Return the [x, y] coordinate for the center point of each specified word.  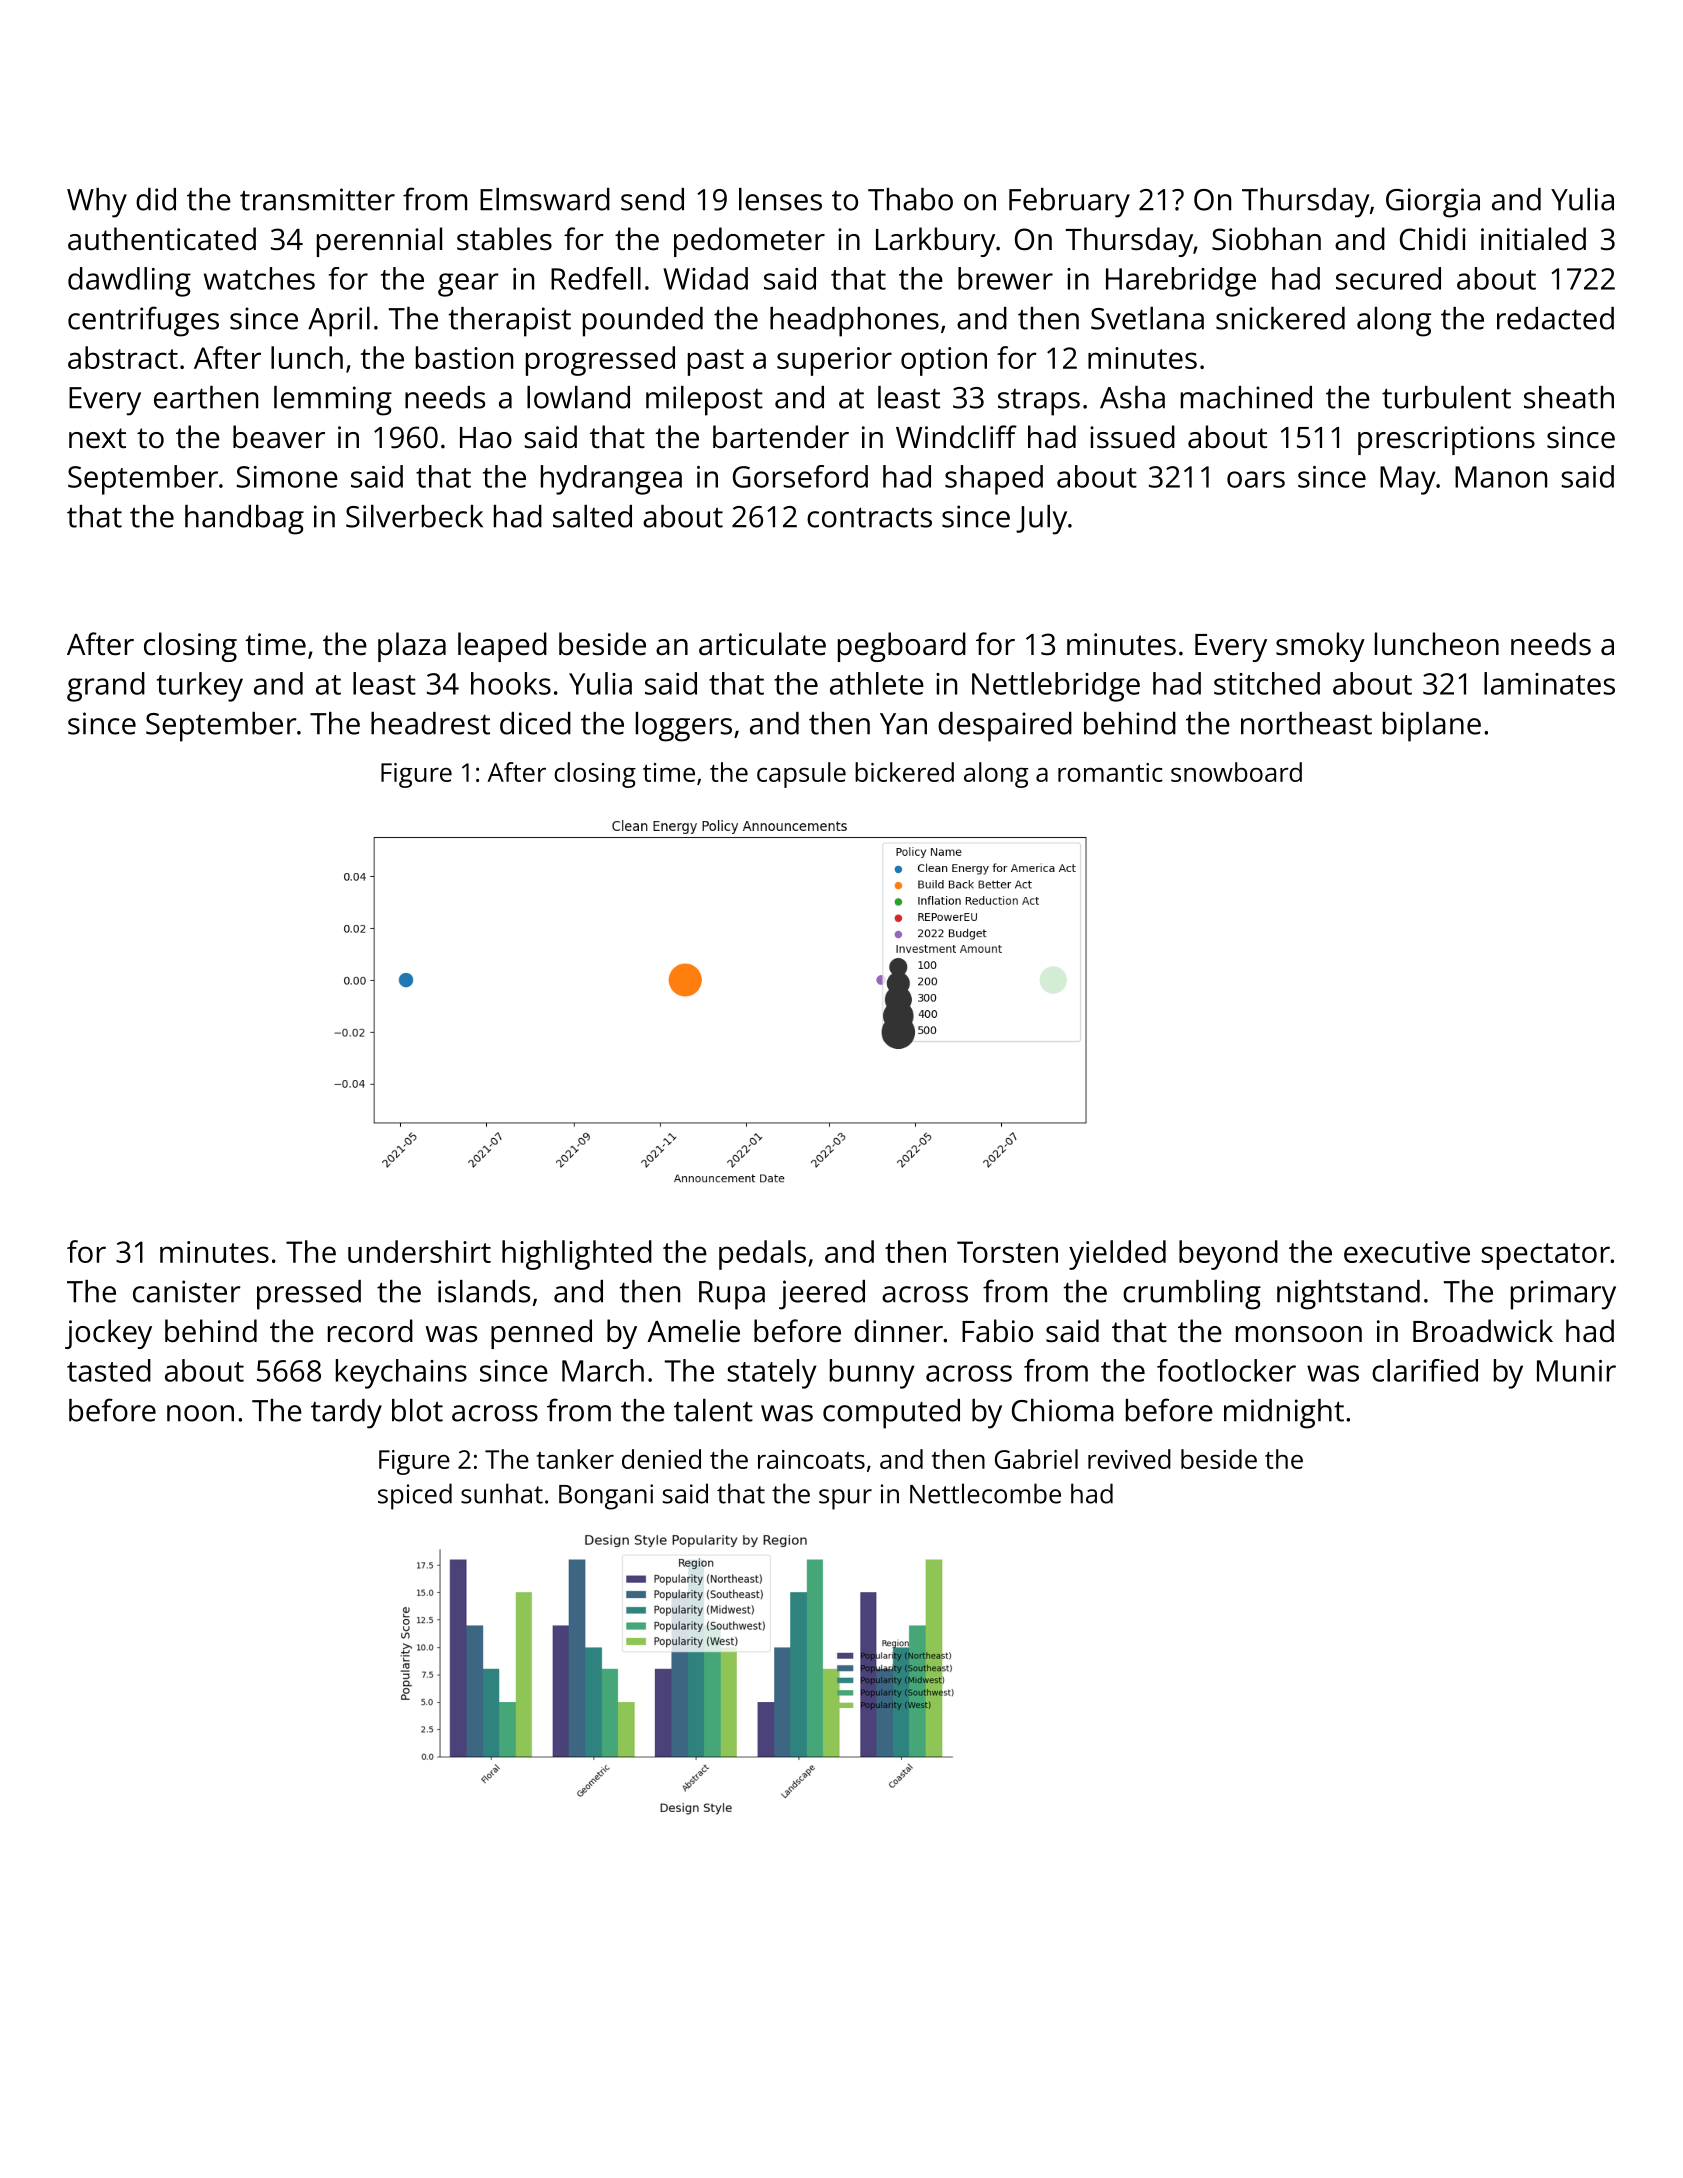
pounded [643, 322]
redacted [1555, 318]
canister [186, 1291]
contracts [869, 518]
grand [106, 687]
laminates [1549, 683]
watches [259, 278]
